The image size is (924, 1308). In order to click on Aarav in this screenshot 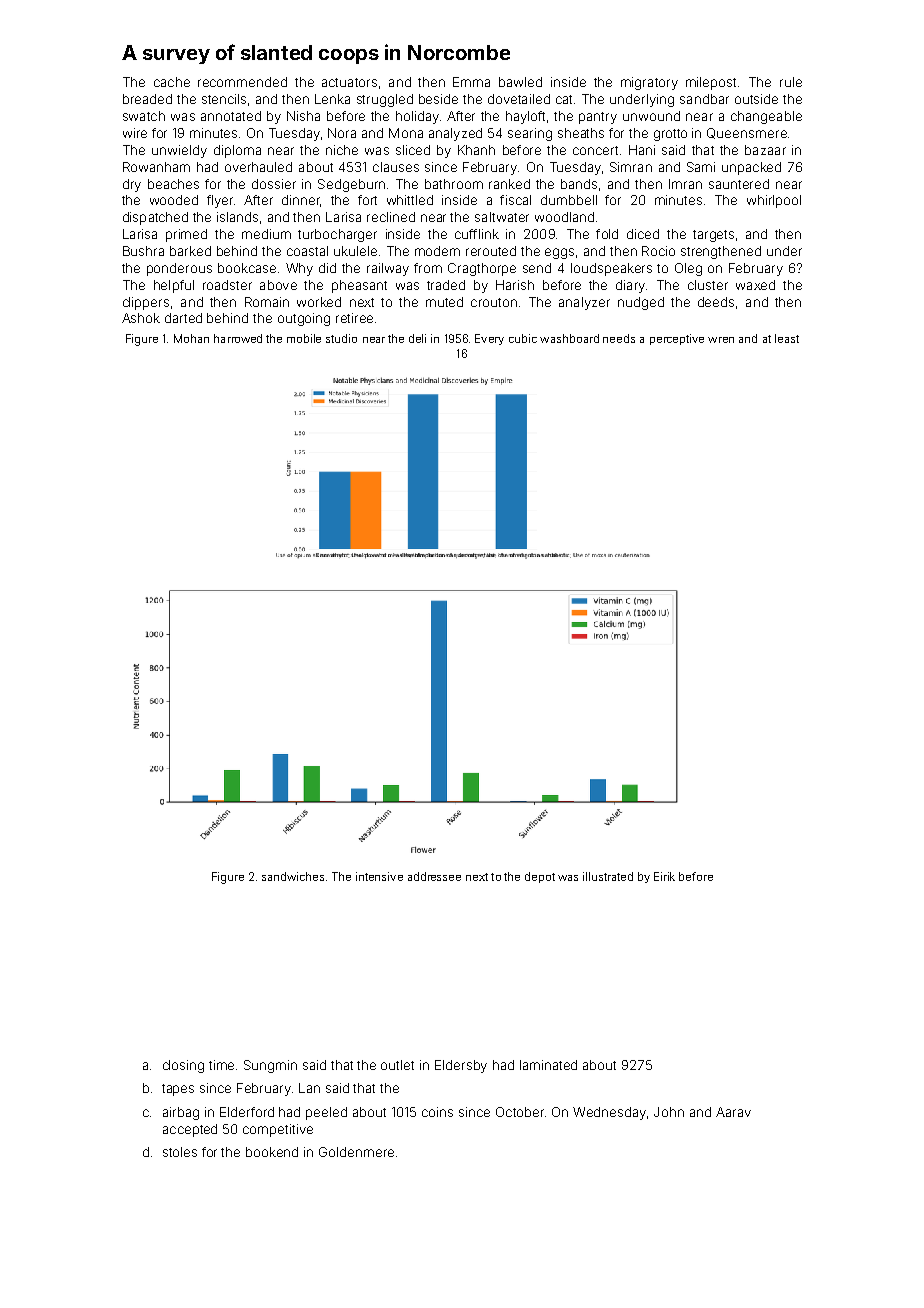, I will do `click(733, 1112)`.
